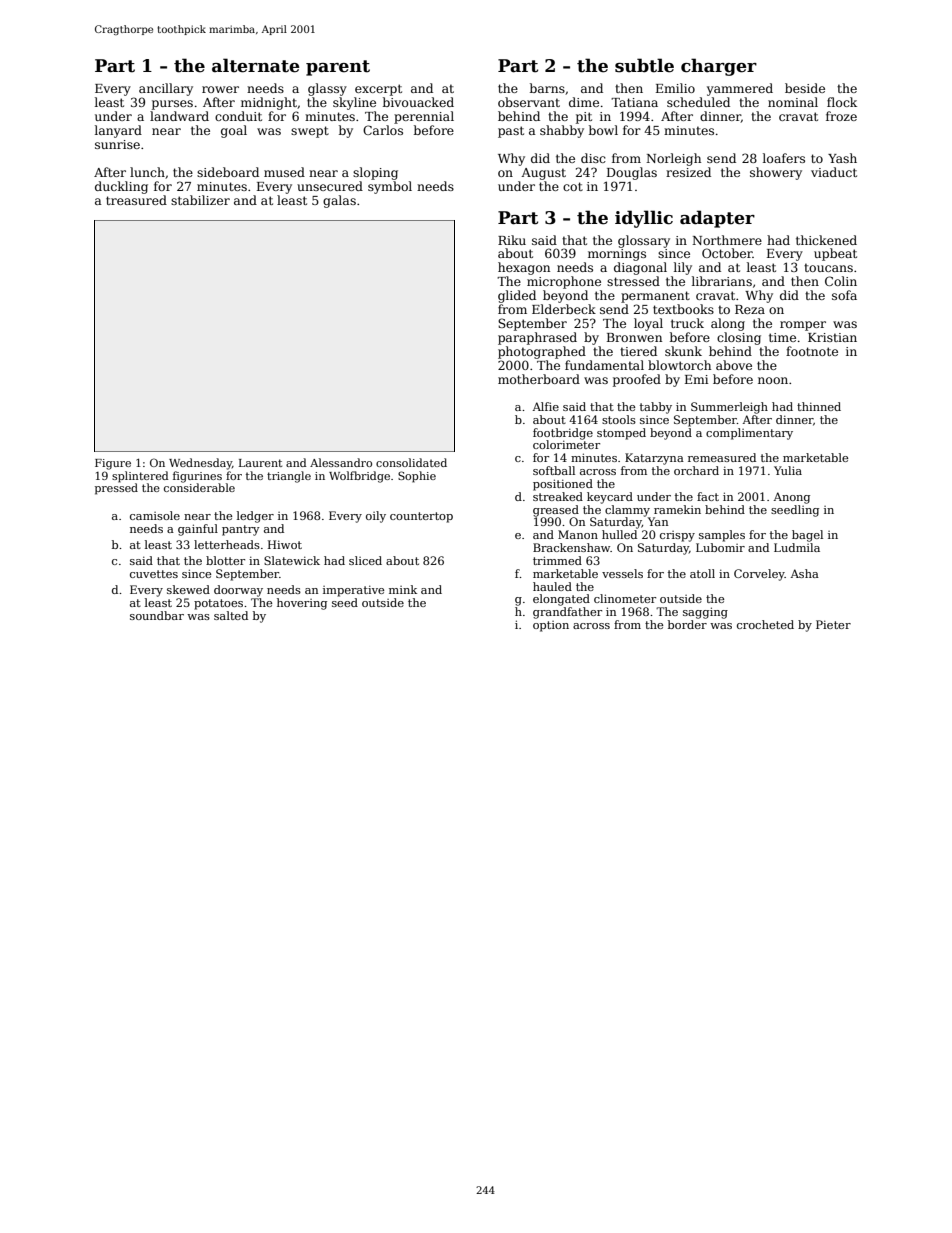 The height and width of the page is (1233, 952). What do you see at coordinates (269, 103) in the page?
I see `midnight` at bounding box center [269, 103].
